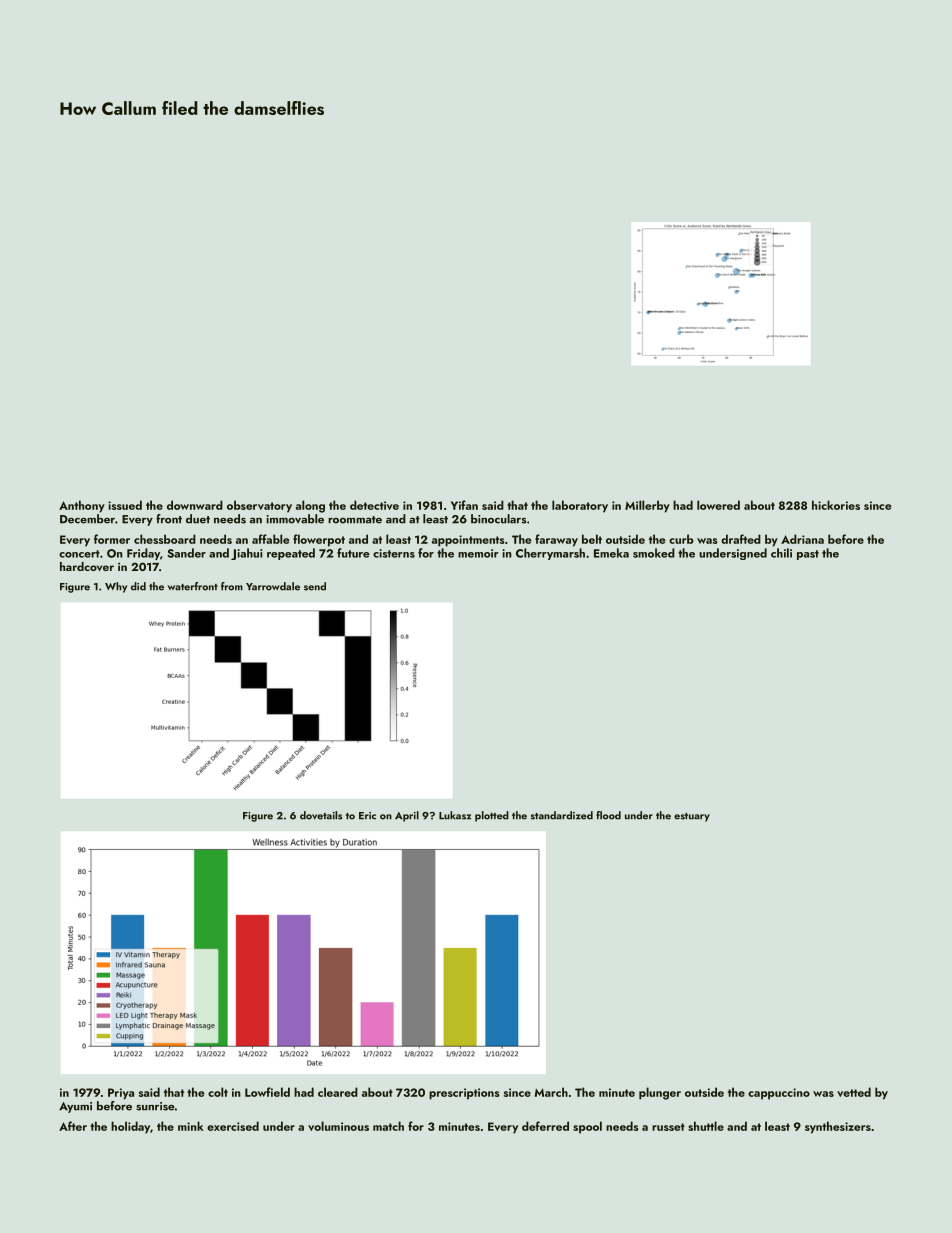 The image size is (952, 1233). I want to click on shuttle, so click(706, 1126).
